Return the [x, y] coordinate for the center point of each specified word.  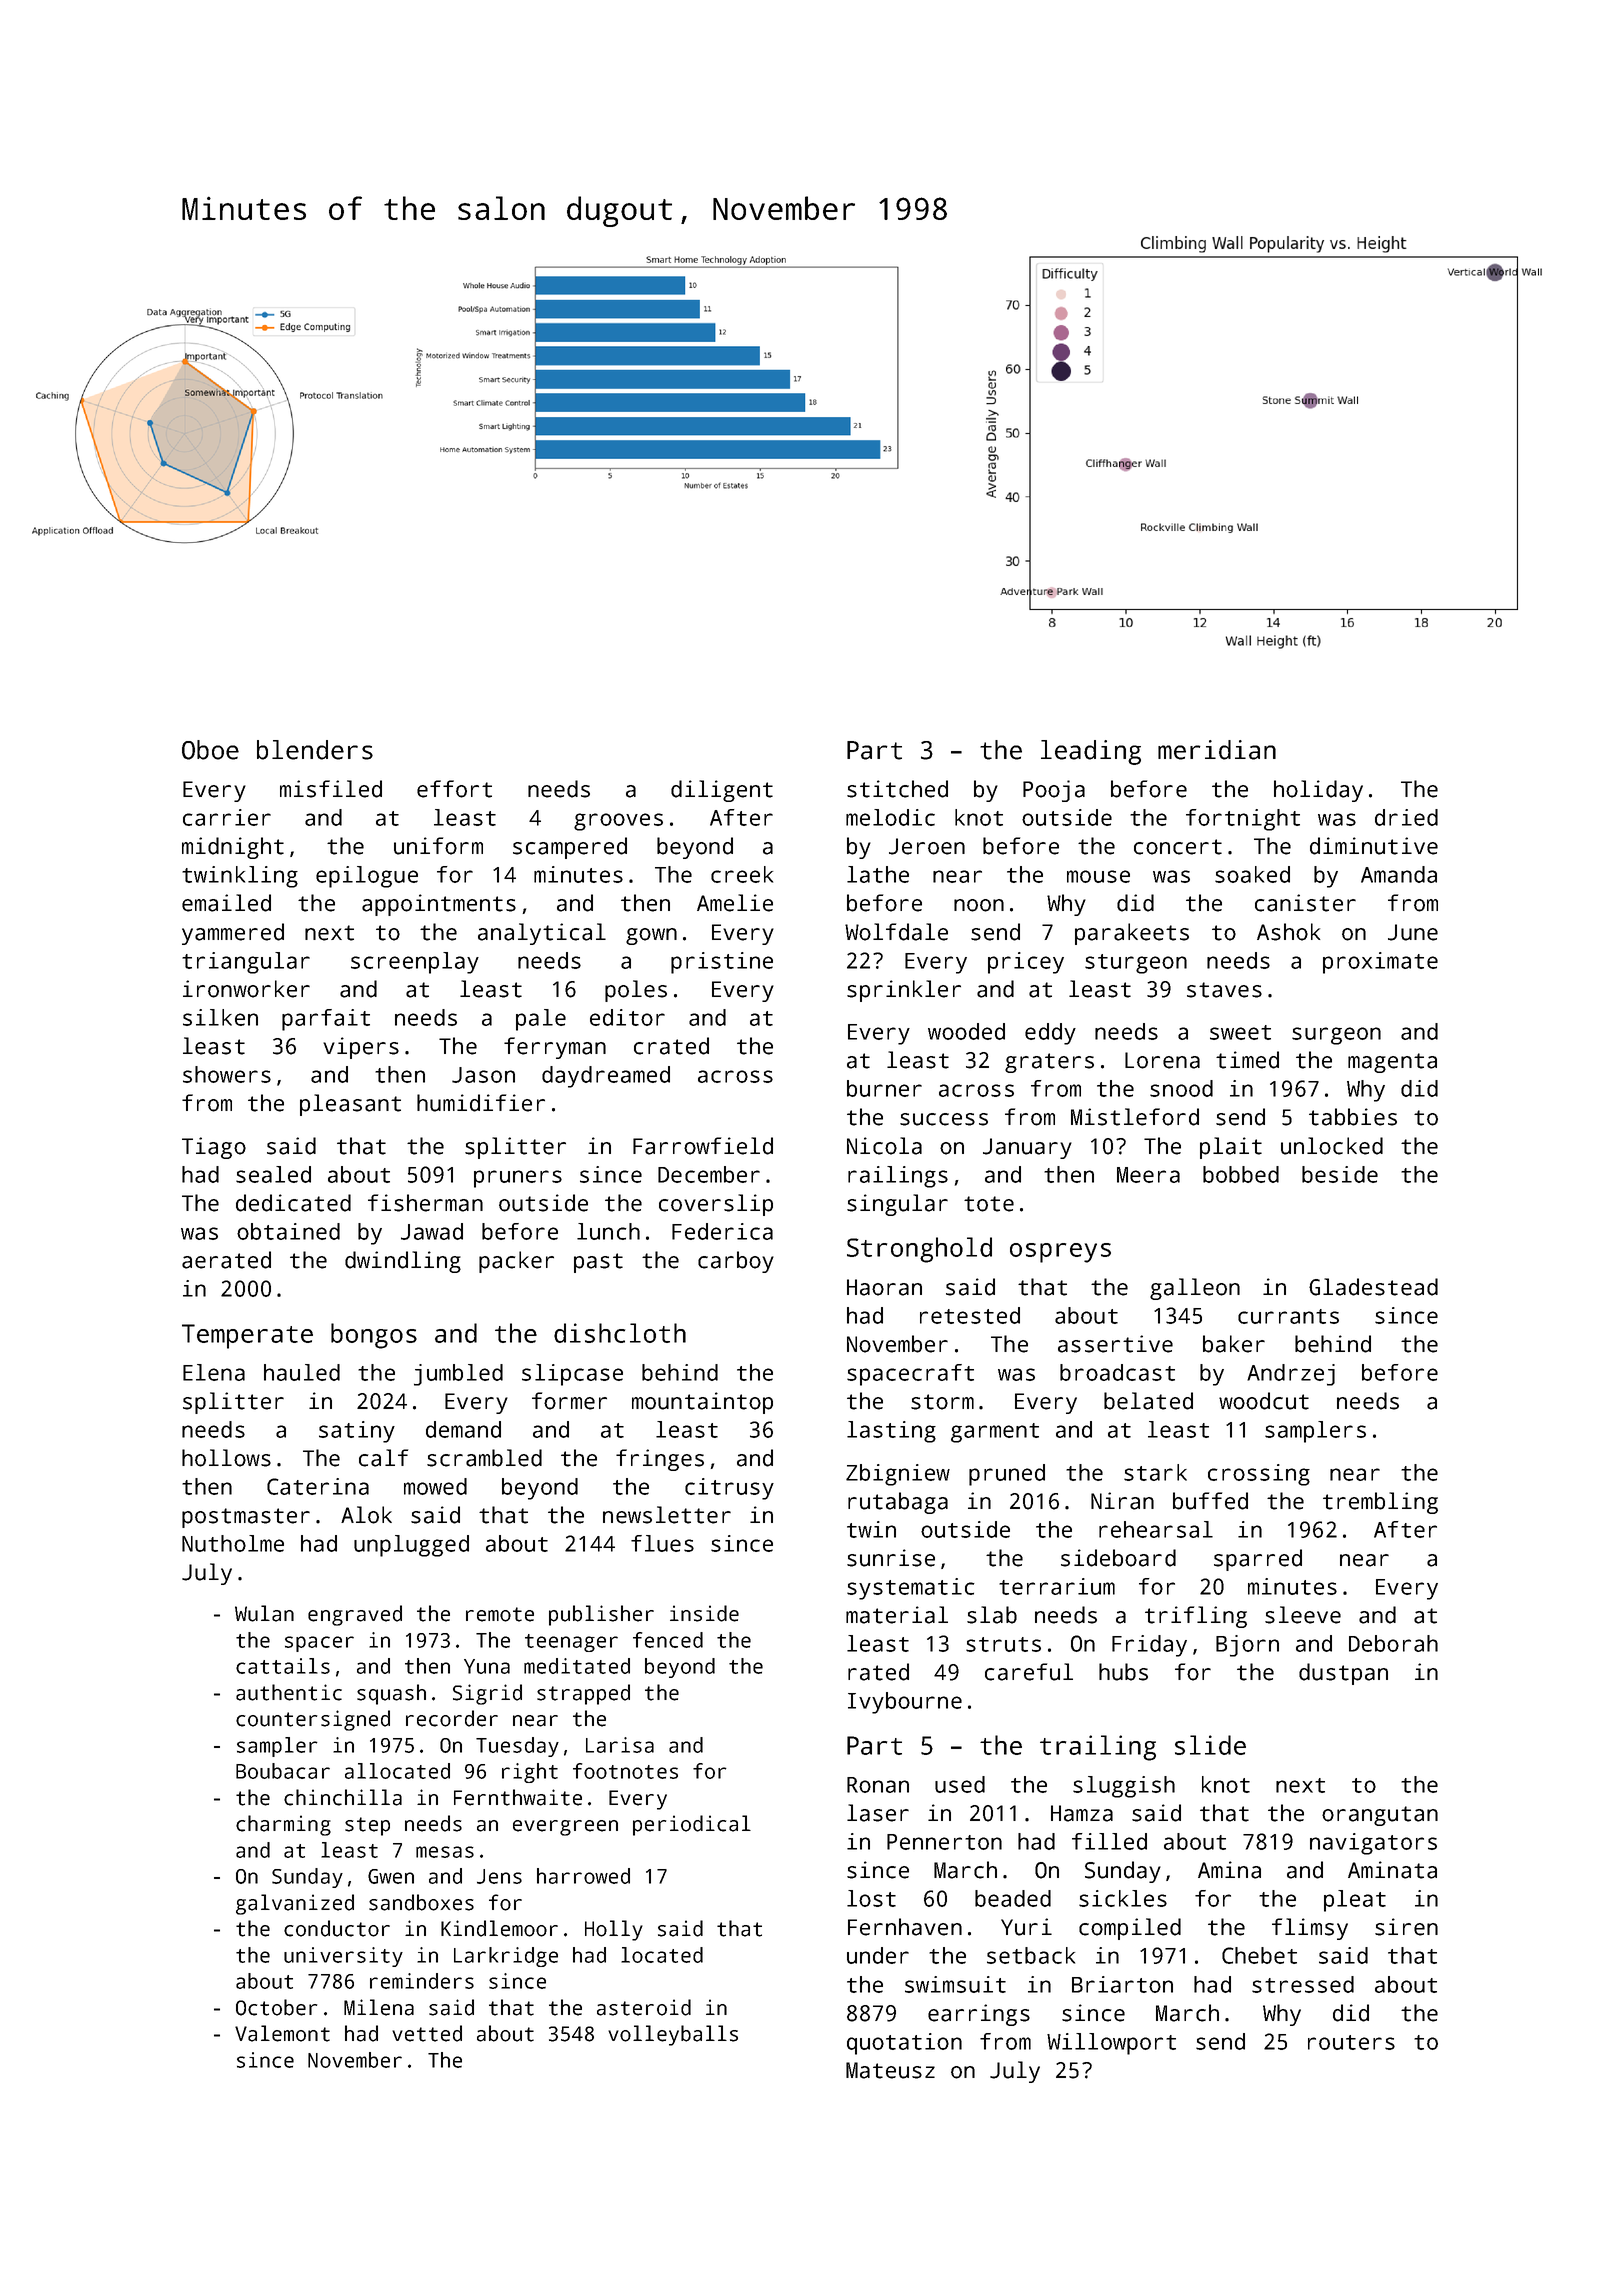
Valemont [282, 2033]
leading [1091, 752]
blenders [315, 750]
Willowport [1111, 2044]
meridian [1217, 750]
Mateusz [890, 2070]
